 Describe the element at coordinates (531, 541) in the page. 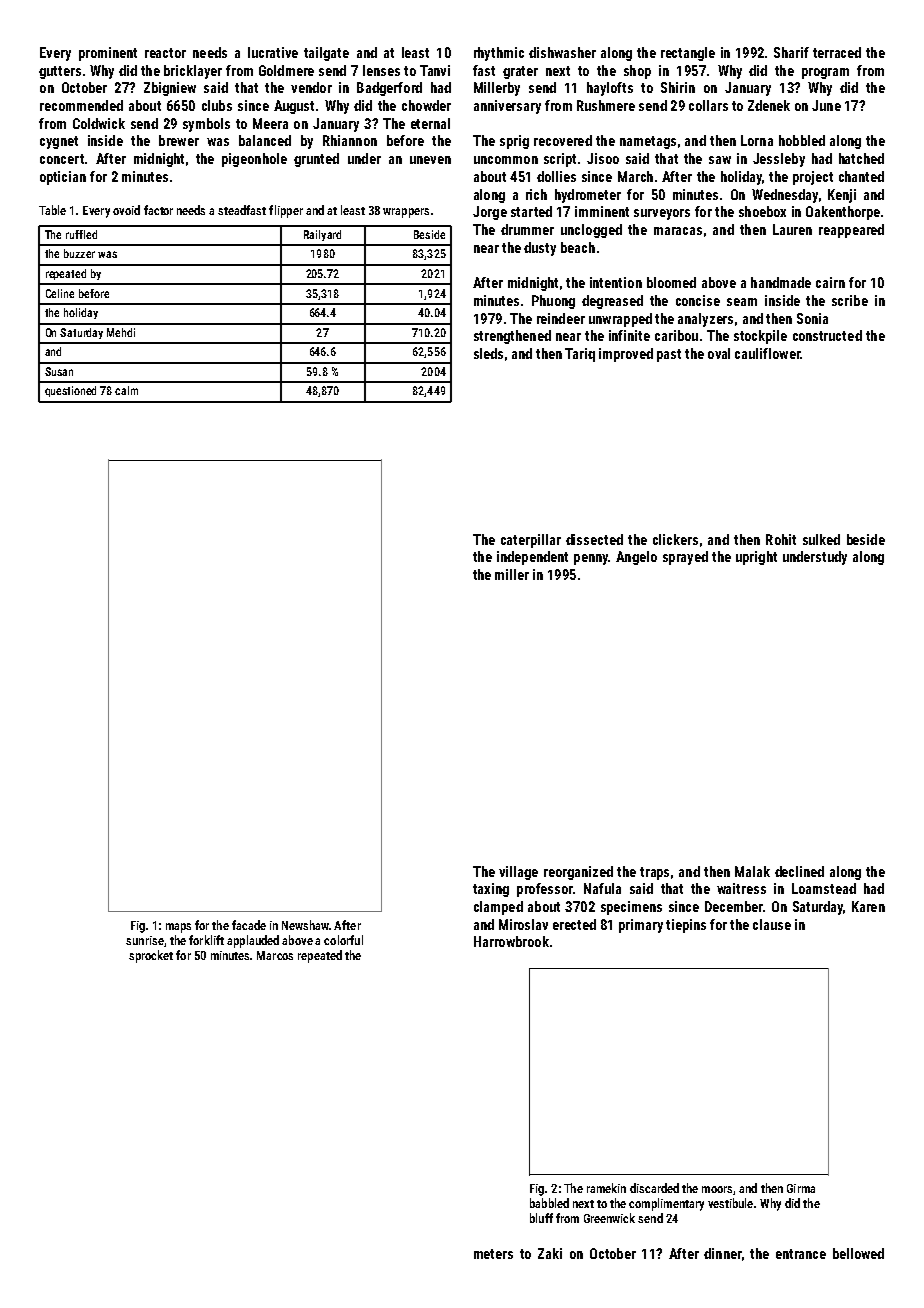

I see `caterpillar` at that location.
